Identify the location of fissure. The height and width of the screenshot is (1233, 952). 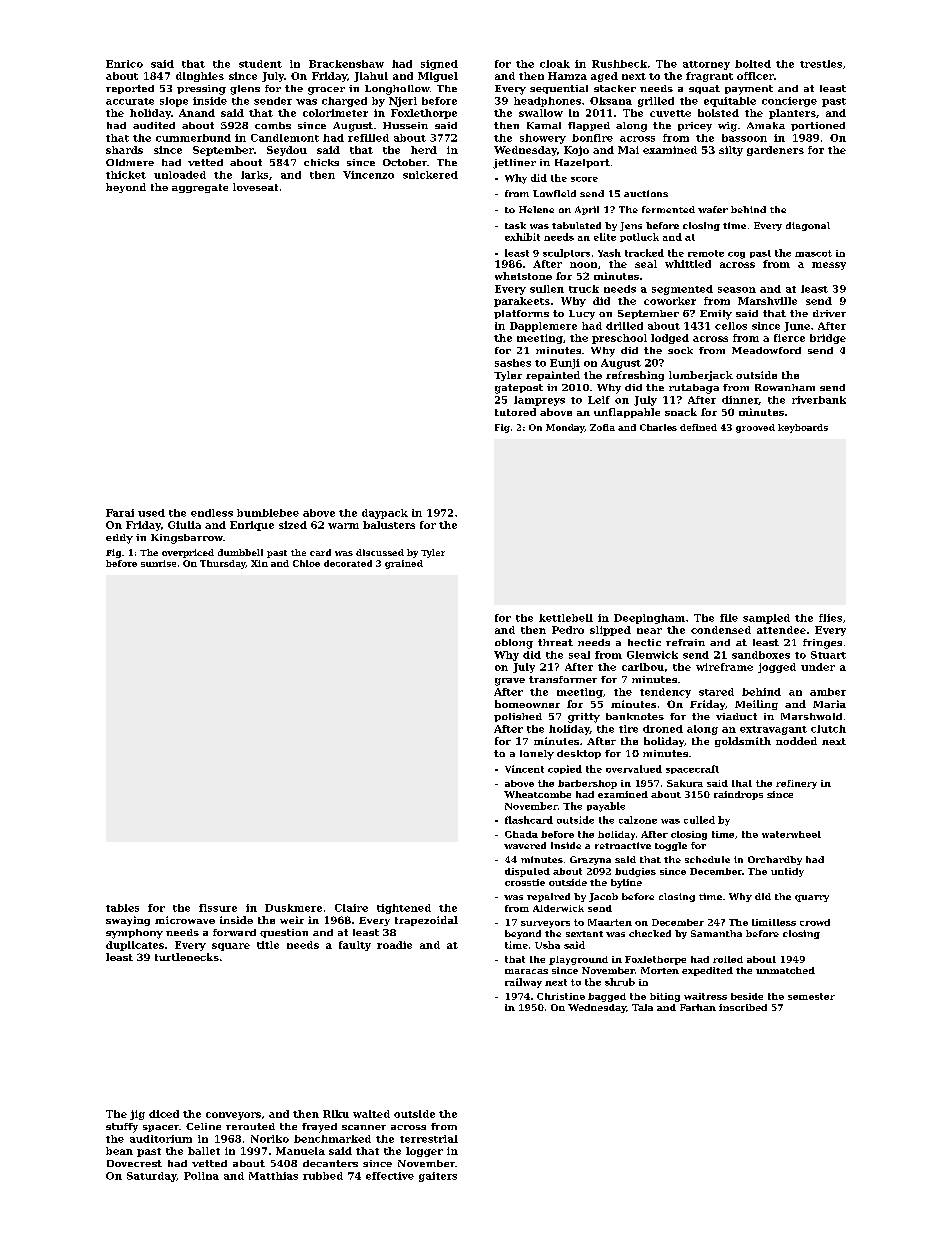
(218, 908).
